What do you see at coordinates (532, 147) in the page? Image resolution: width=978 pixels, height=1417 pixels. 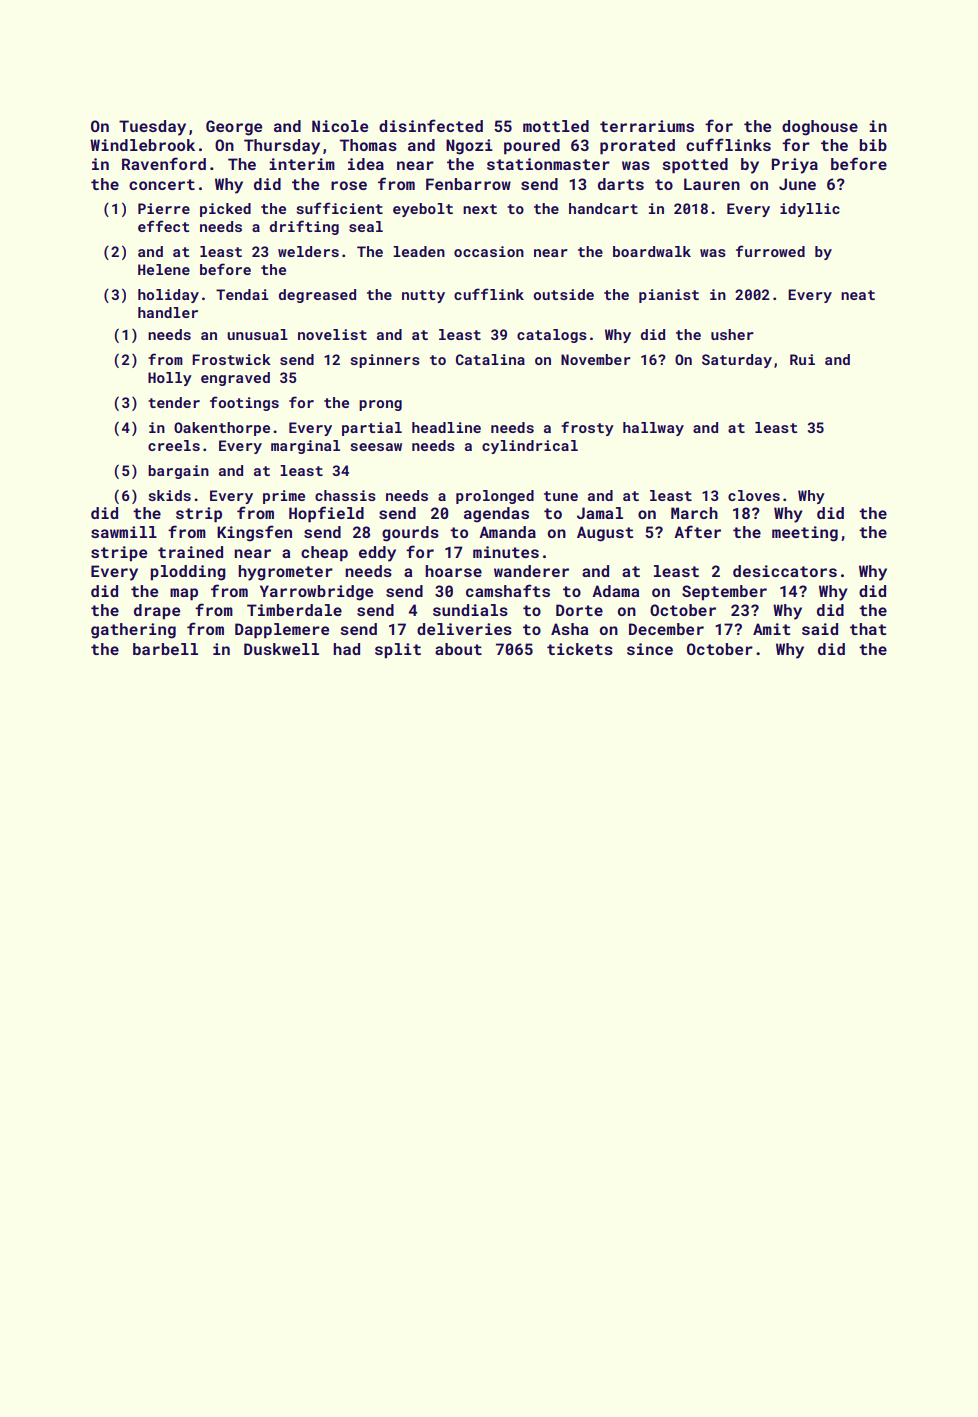 I see `poured` at bounding box center [532, 147].
